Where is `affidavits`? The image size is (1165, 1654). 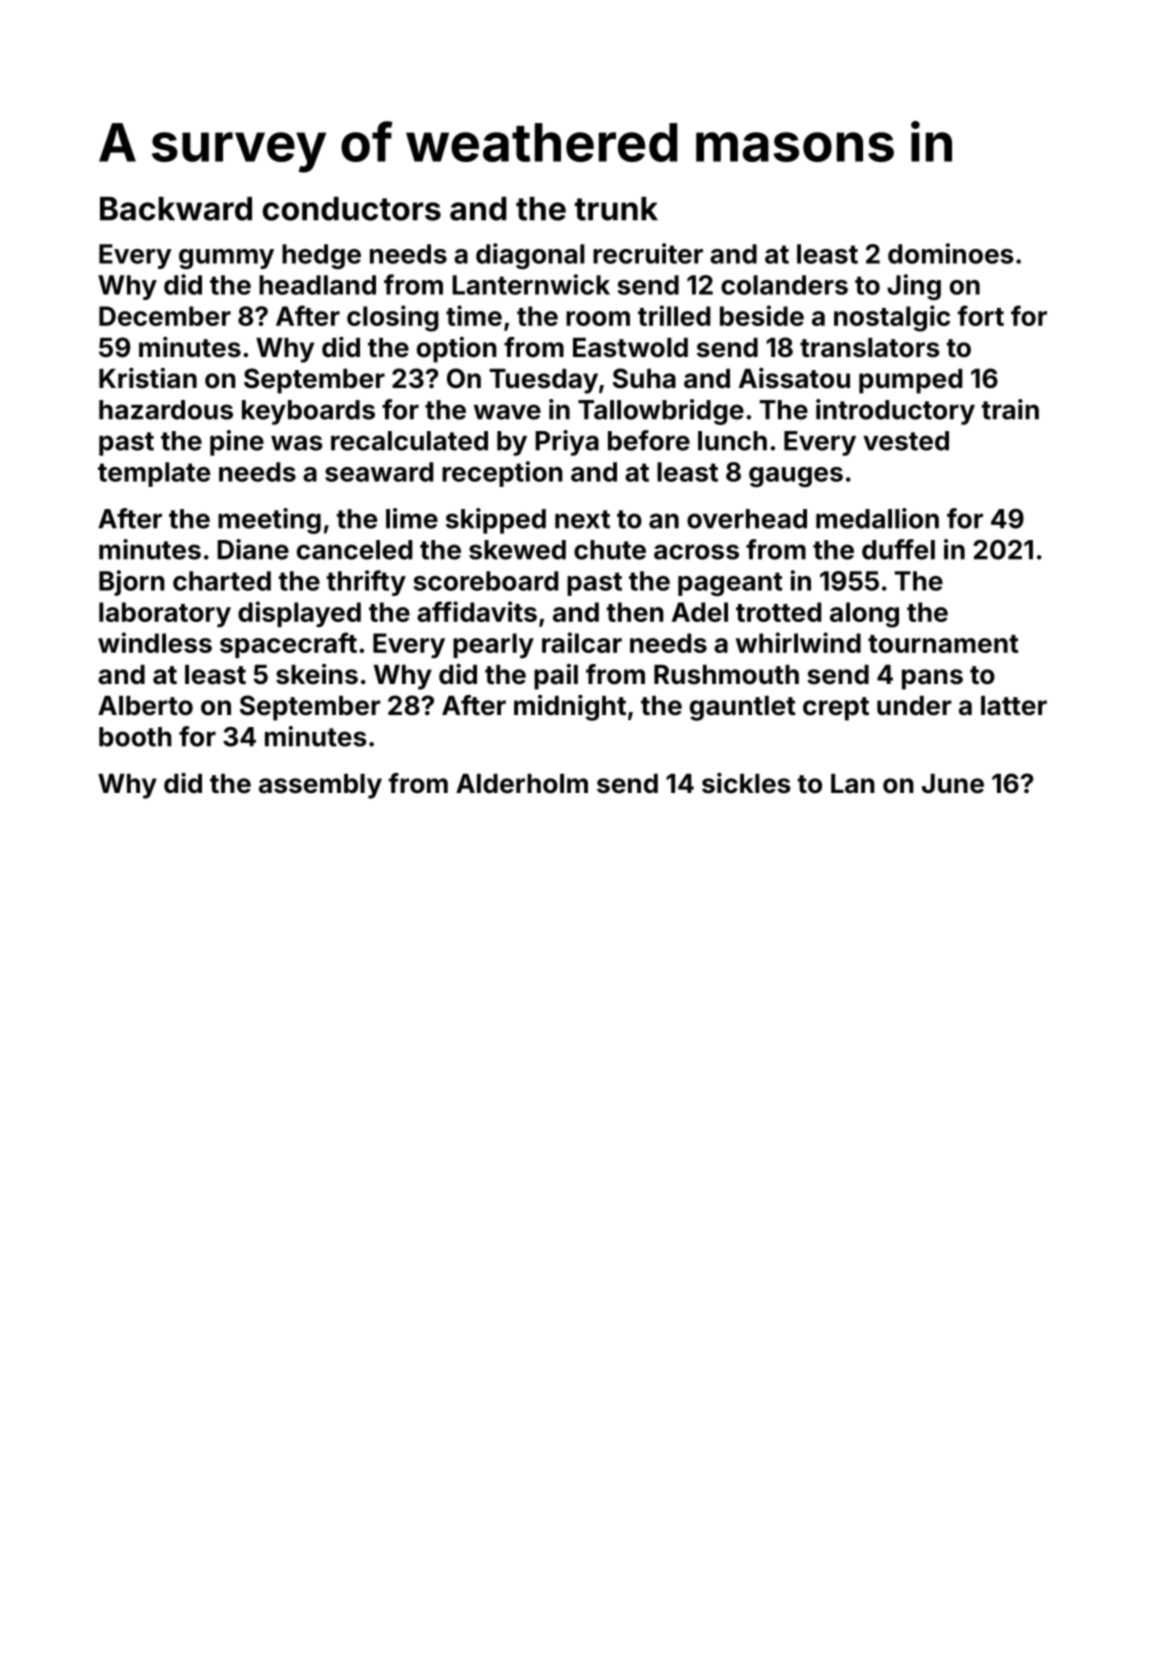
affidavits is located at coordinates (477, 611).
